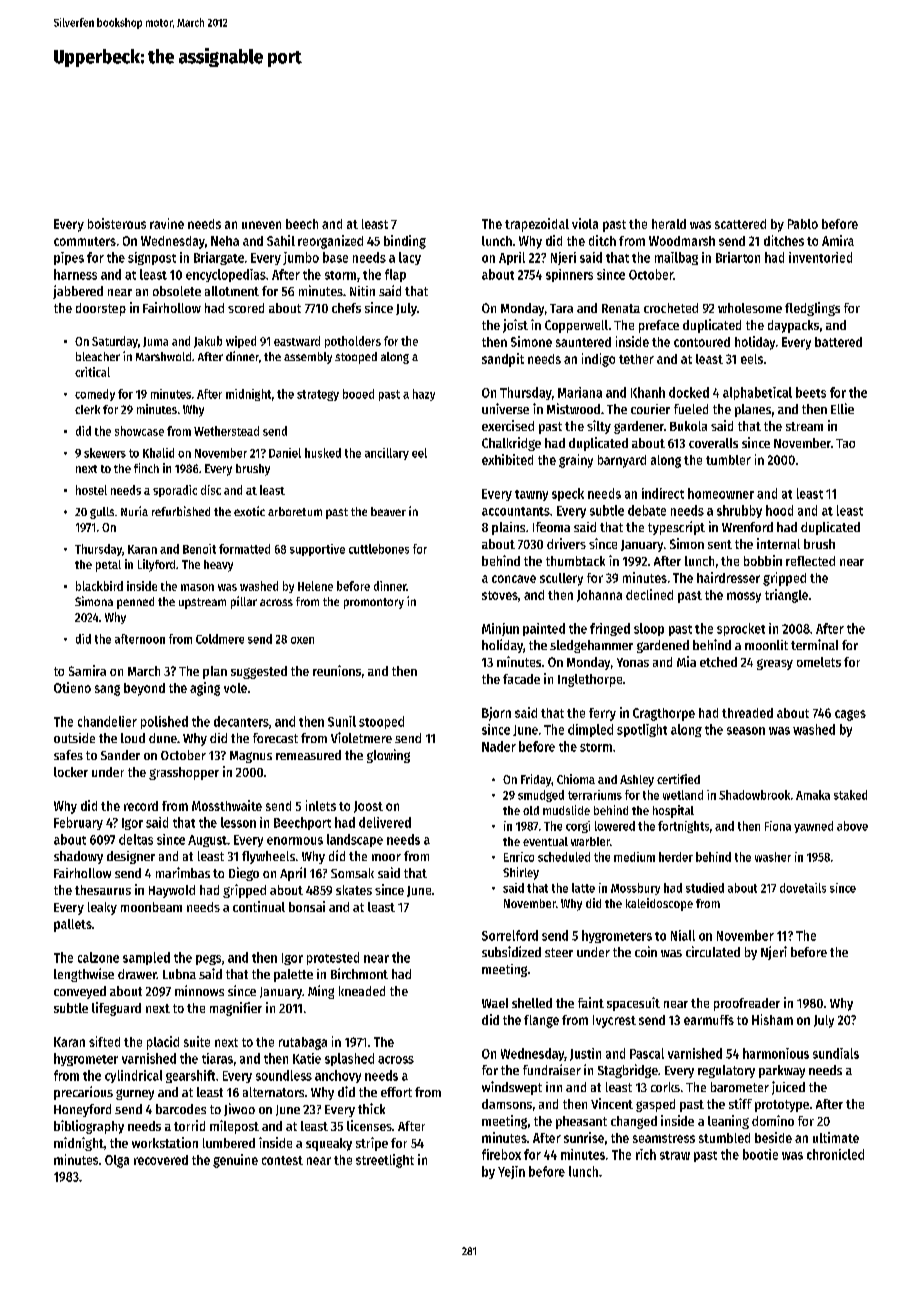  I want to click on exotic, so click(249, 511).
